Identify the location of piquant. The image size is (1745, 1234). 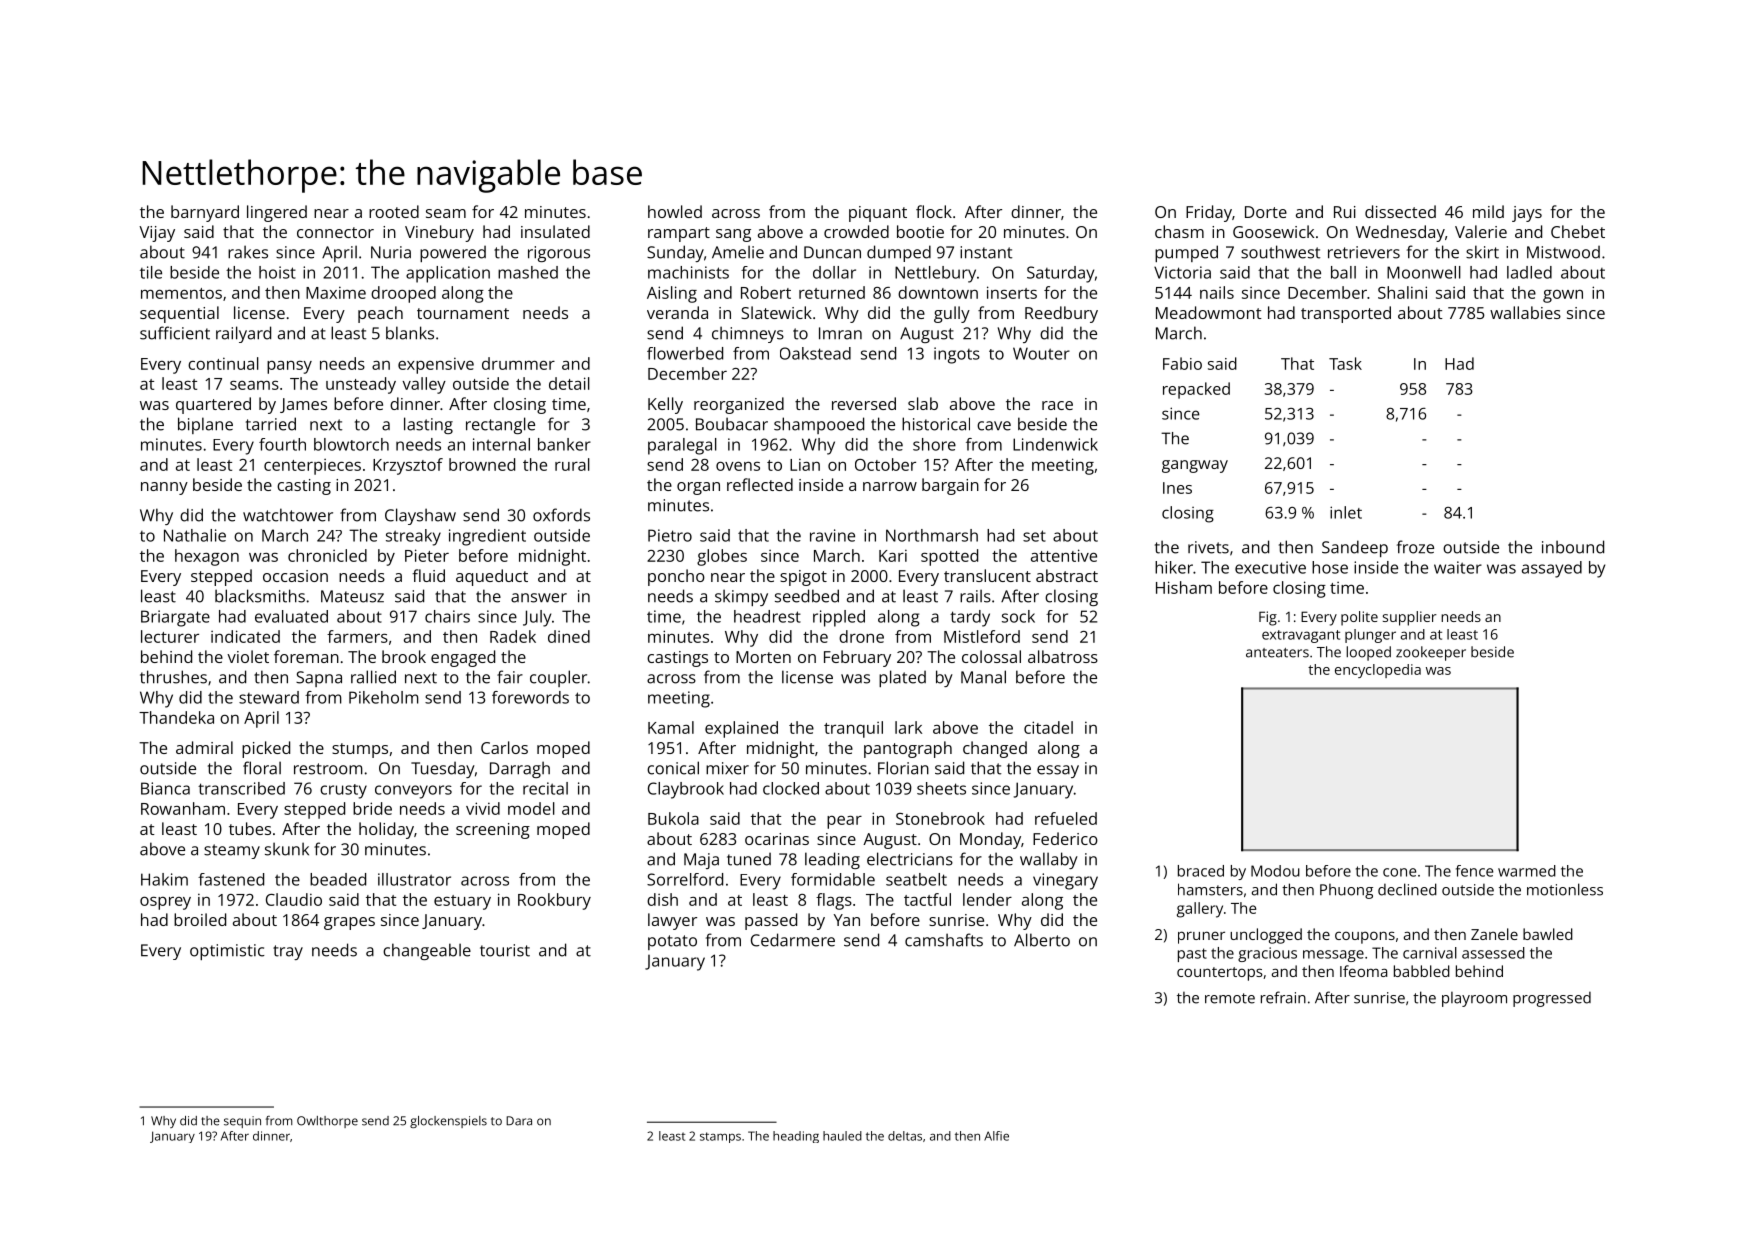
(878, 214).
